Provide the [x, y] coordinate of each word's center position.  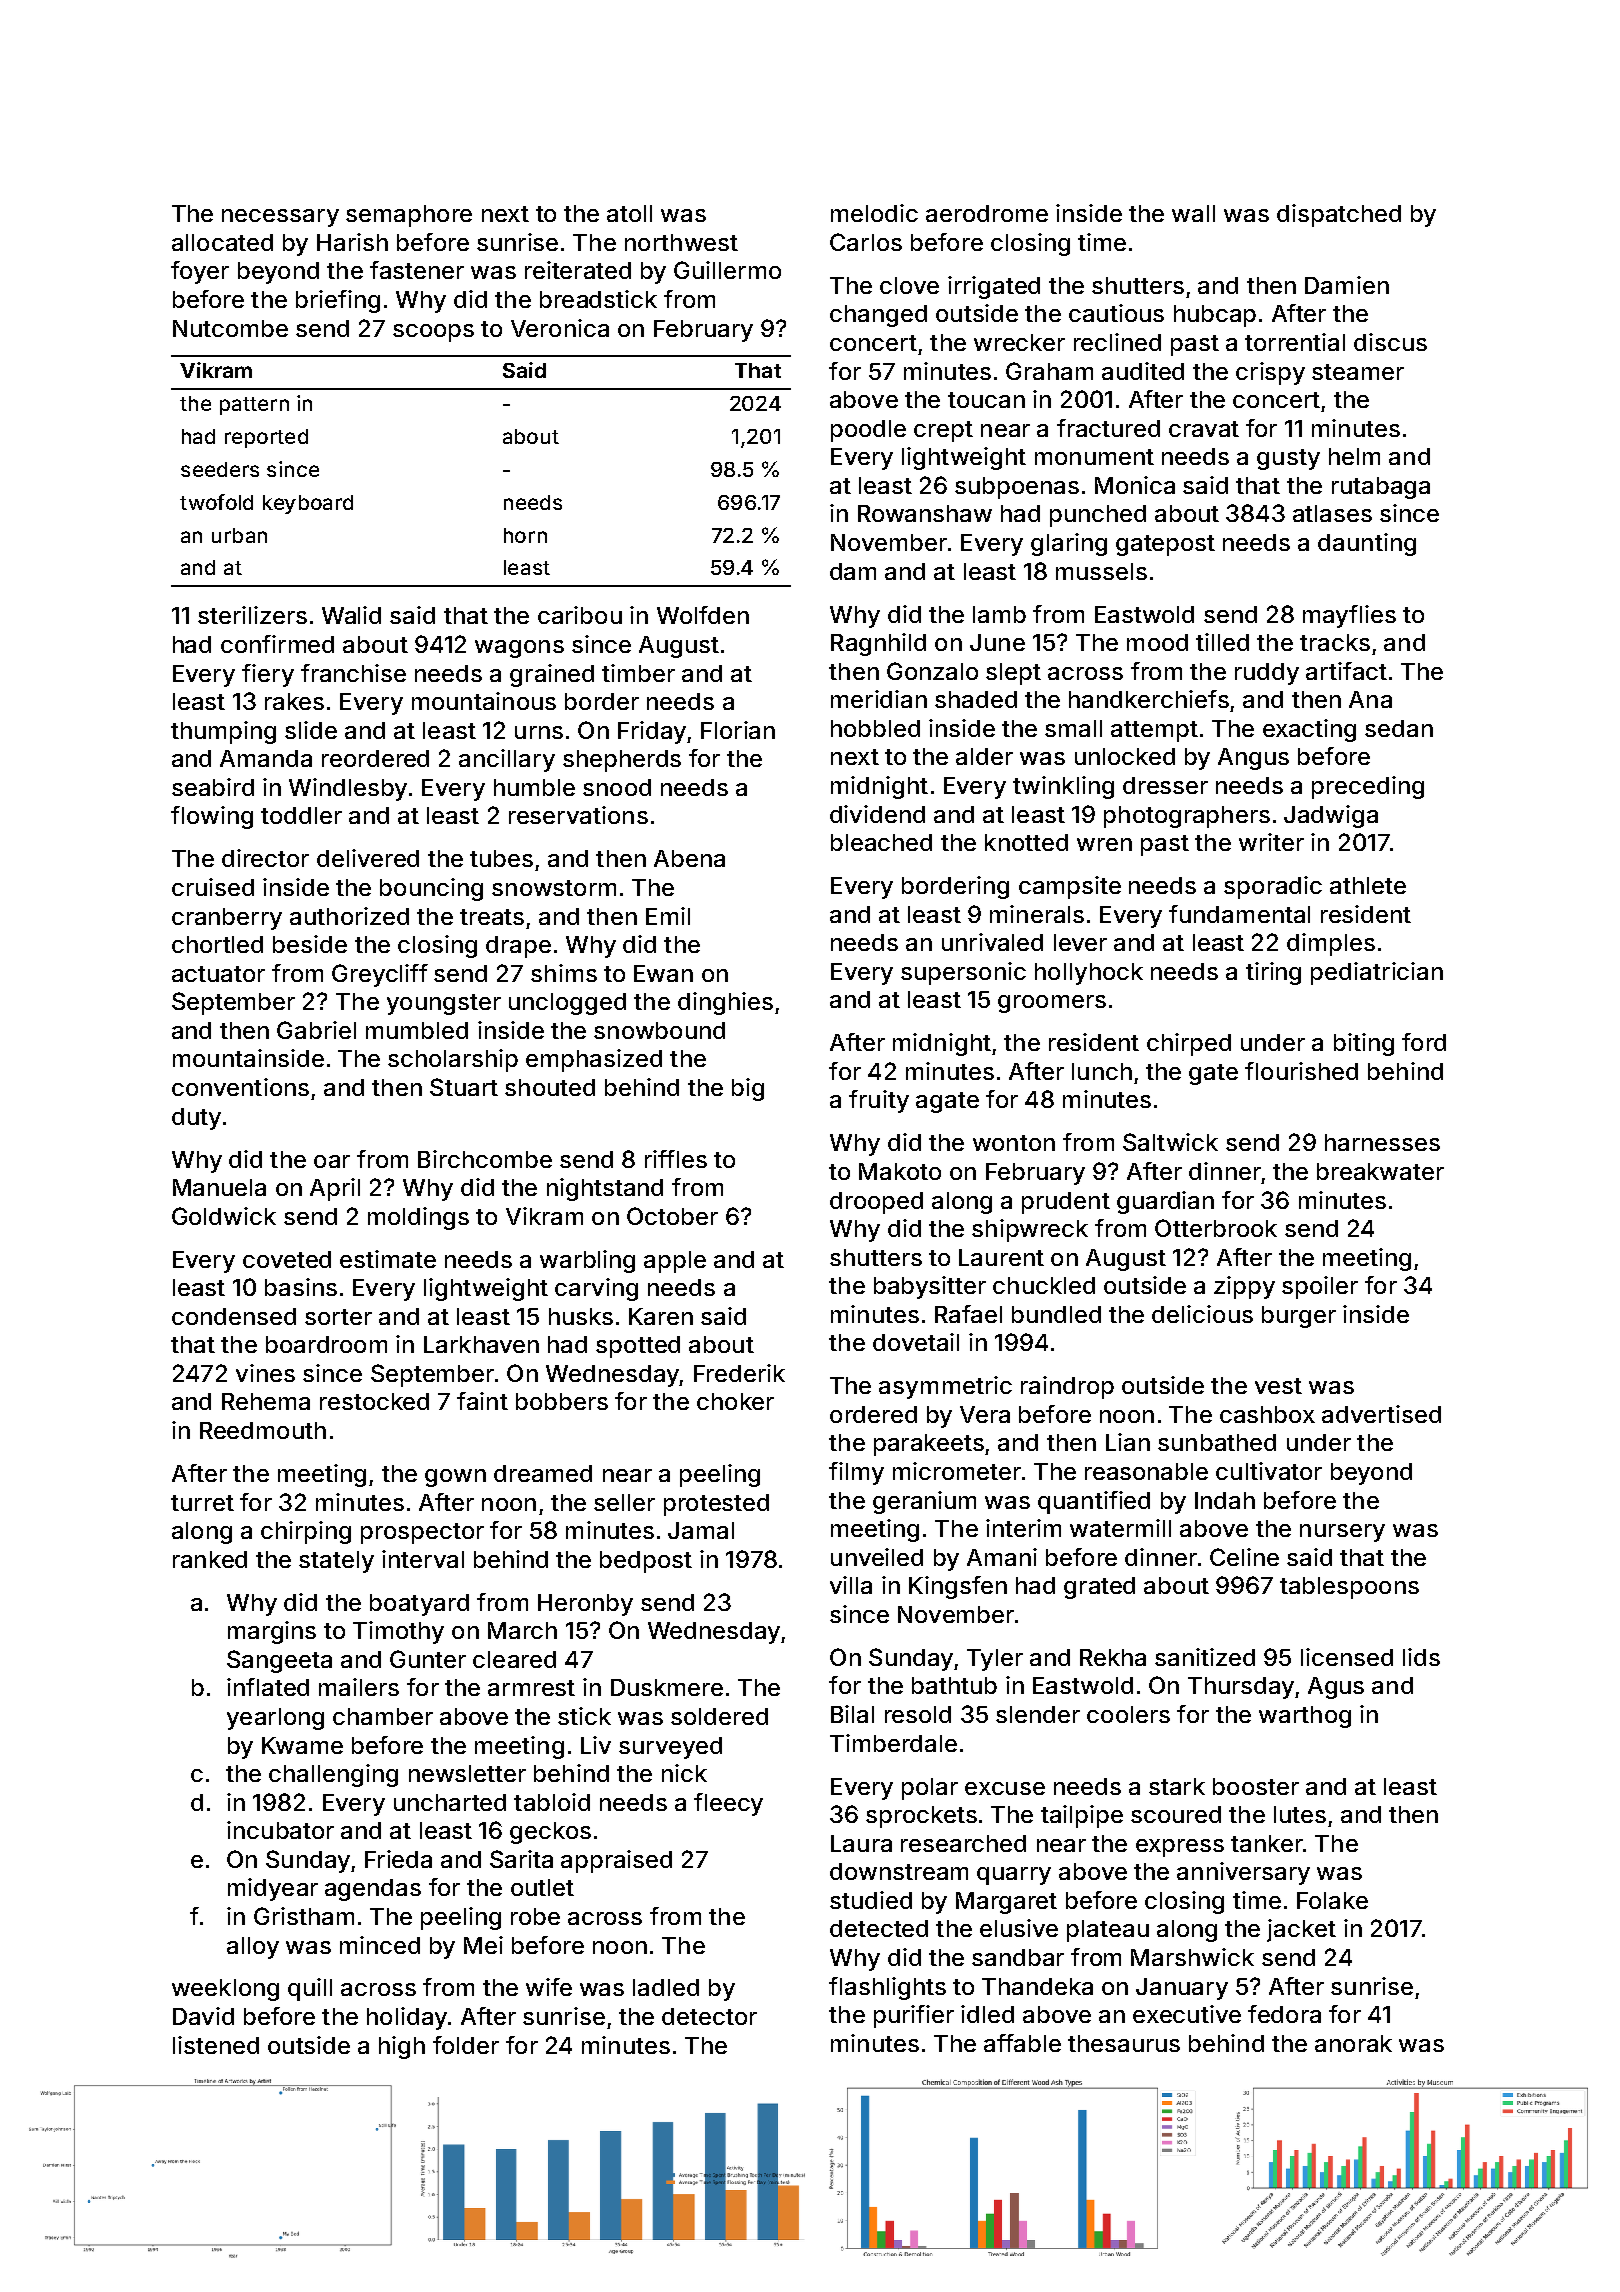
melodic [874, 213]
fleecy [728, 1804]
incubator [280, 1830]
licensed [1347, 1657]
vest [1278, 1386]
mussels [1101, 571]
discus [1390, 342]
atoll [629, 213]
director [265, 858]
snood [617, 787]
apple [675, 1262]
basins [301, 1287]
